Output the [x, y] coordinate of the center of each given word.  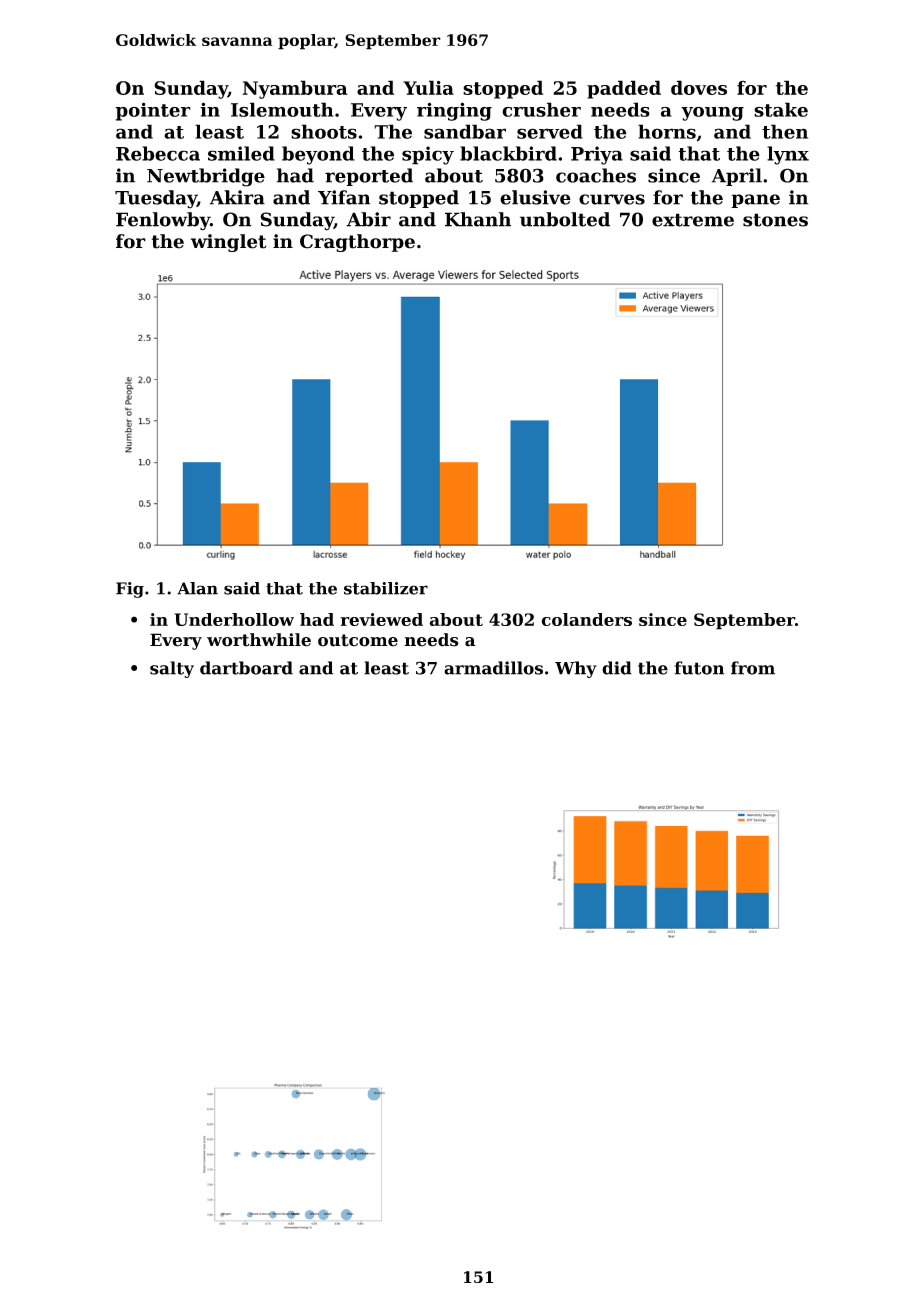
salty [172, 669]
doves [699, 87]
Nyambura [295, 89]
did [617, 668]
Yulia [428, 87]
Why [576, 669]
